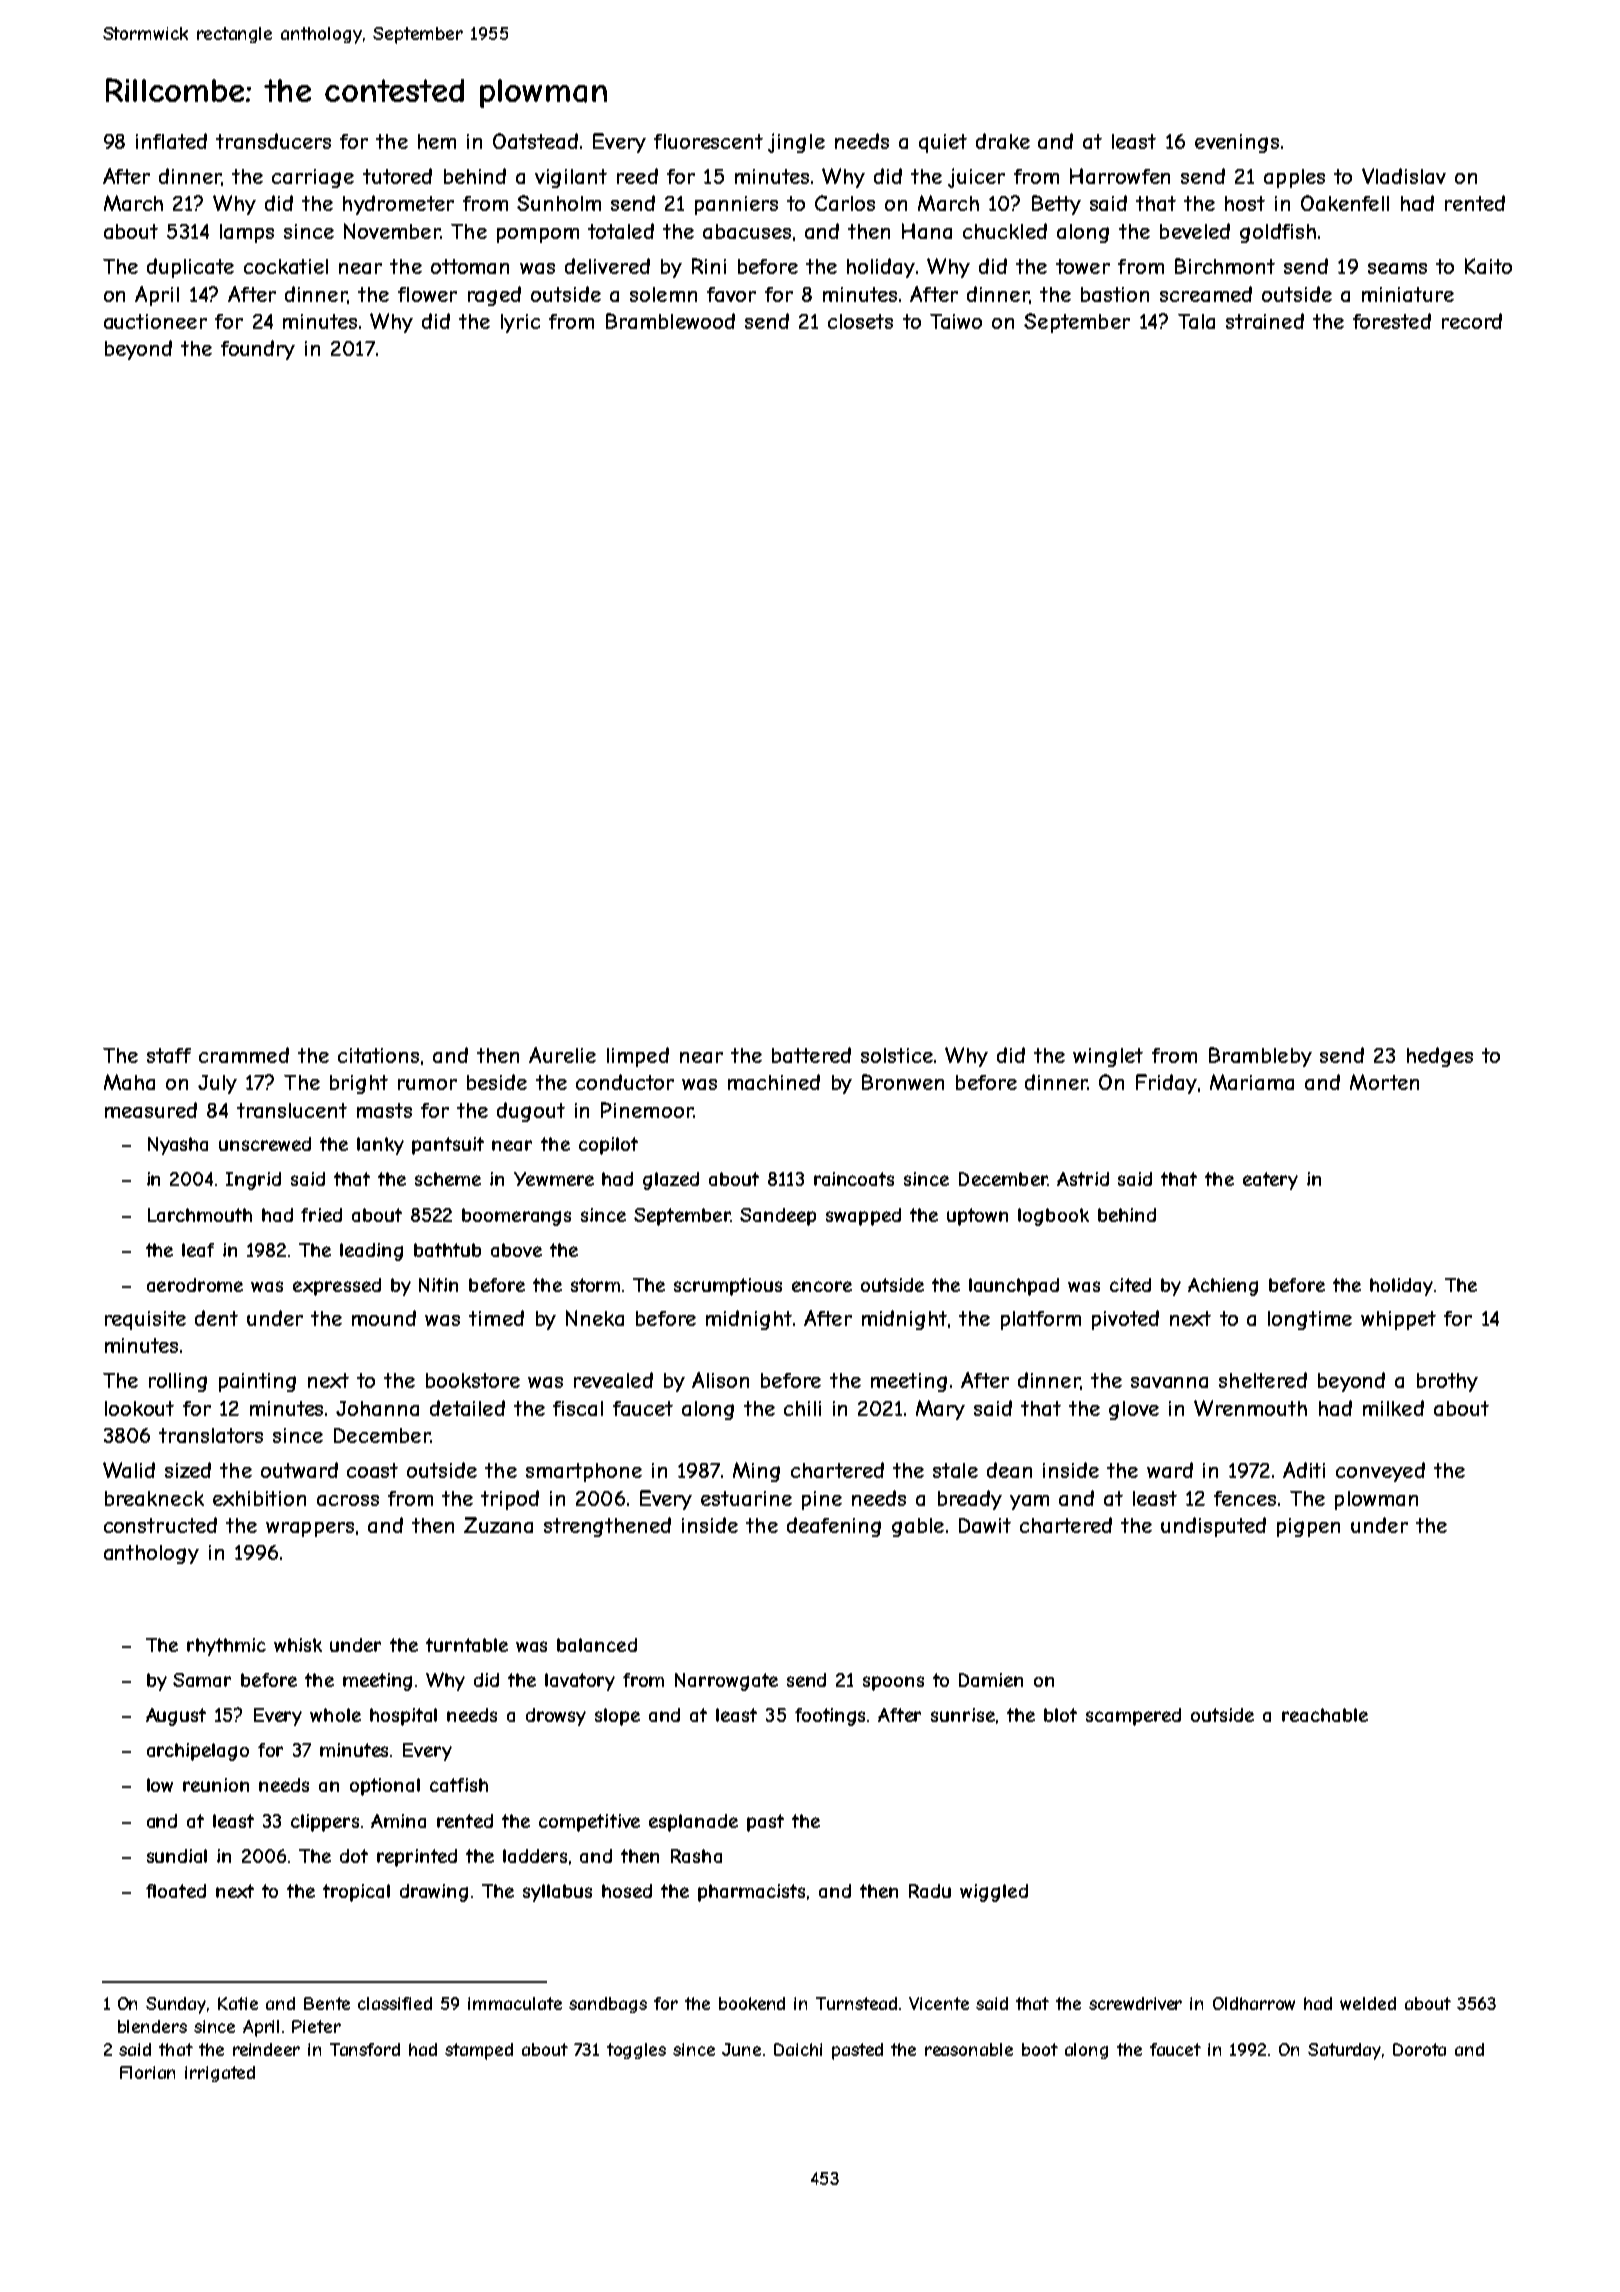 Image resolution: width=1620 pixels, height=2292 pixels. Describe the element at coordinates (994, 1893) in the page. I see `wiggled` at that location.
